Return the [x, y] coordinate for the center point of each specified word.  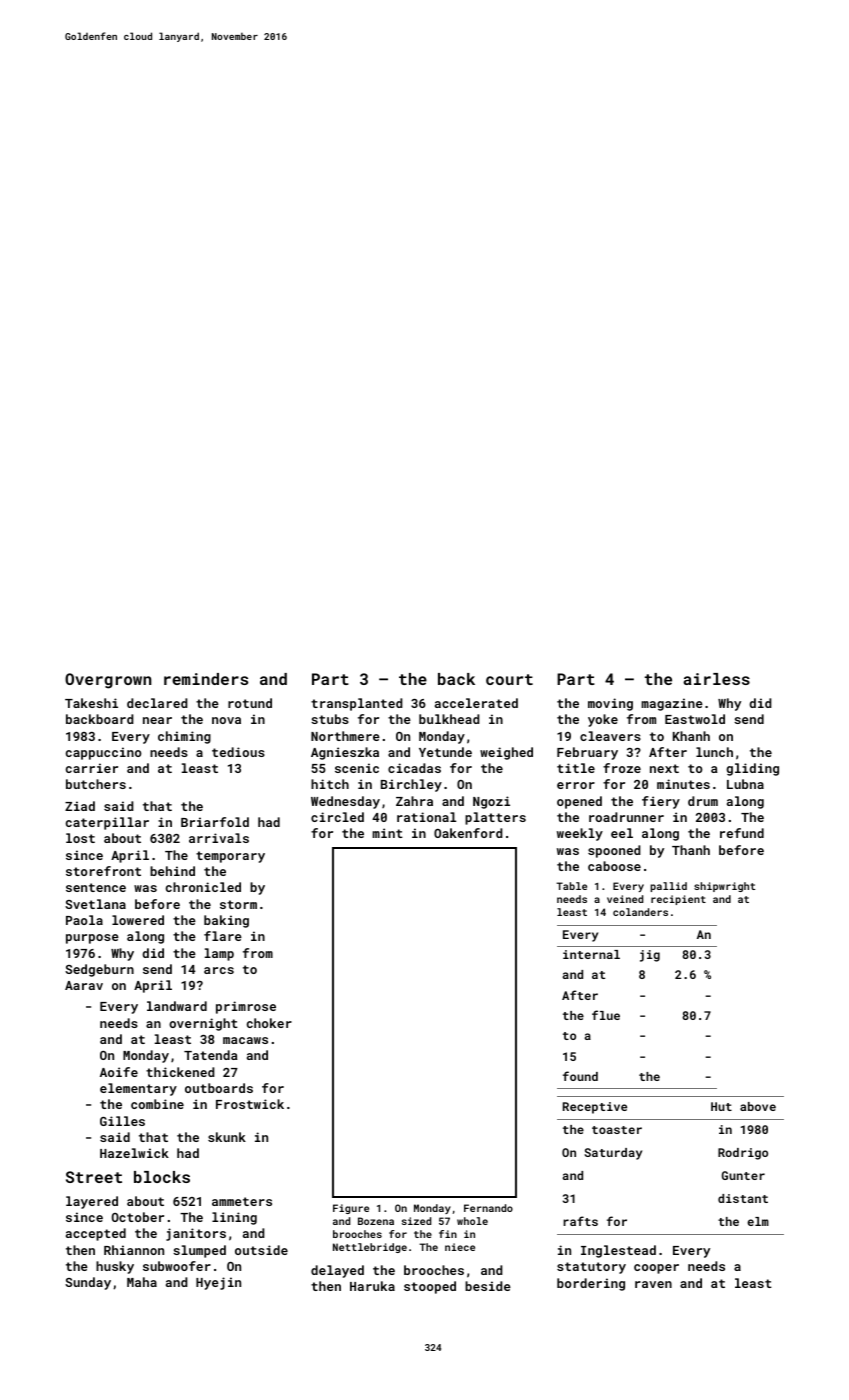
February [587, 753]
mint [387, 833]
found [580, 1076]
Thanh [691, 850]
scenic [357, 768]
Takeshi [91, 703]
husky [115, 1267]
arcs [219, 970]
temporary [230, 857]
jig [650, 956]
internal [591, 954]
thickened [180, 1072]
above [758, 1106]
